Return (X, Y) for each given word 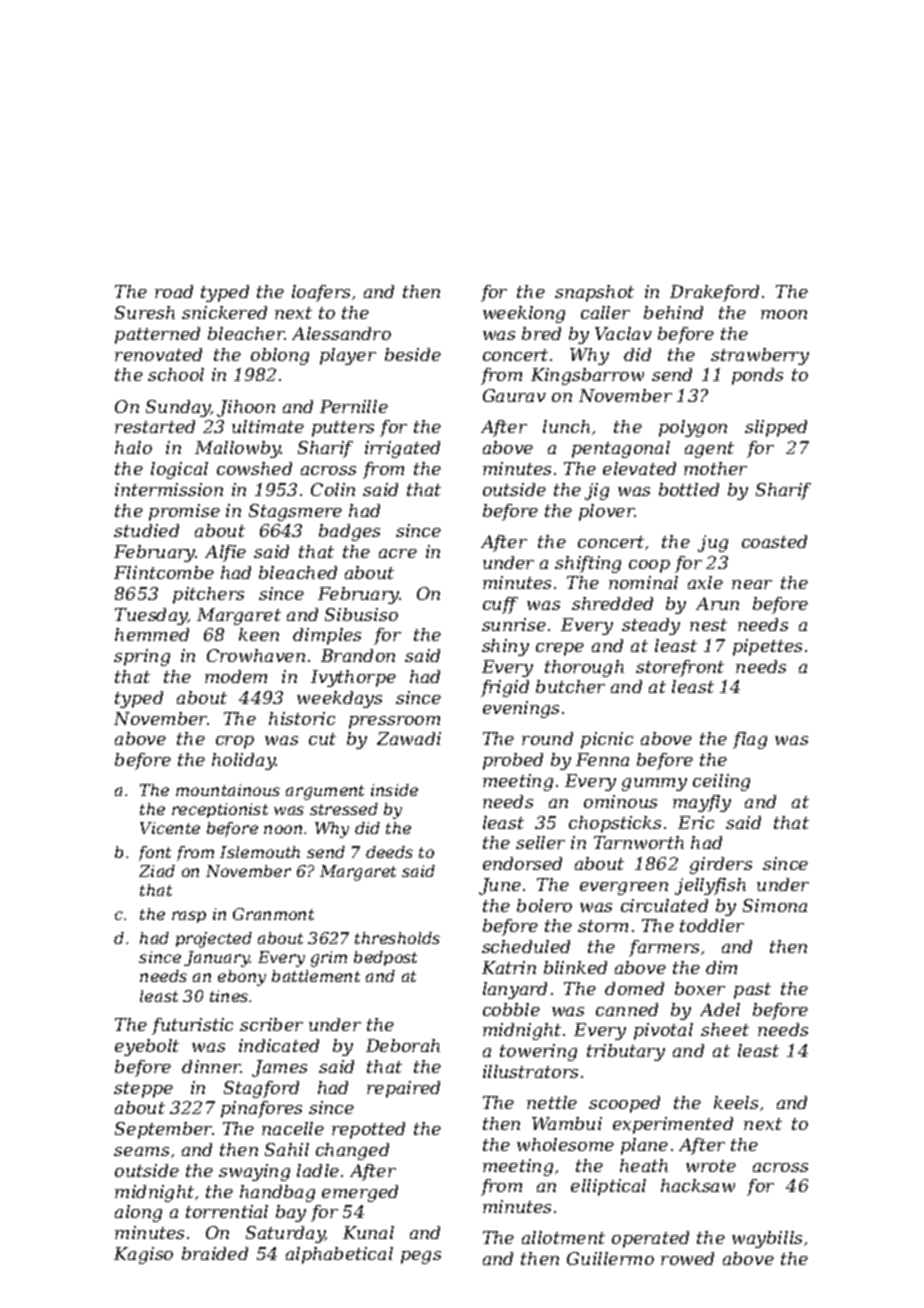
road (174, 291)
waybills (767, 1239)
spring (142, 657)
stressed (344, 809)
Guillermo (610, 1258)
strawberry (760, 356)
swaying (254, 1172)
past (752, 991)
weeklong (524, 314)
